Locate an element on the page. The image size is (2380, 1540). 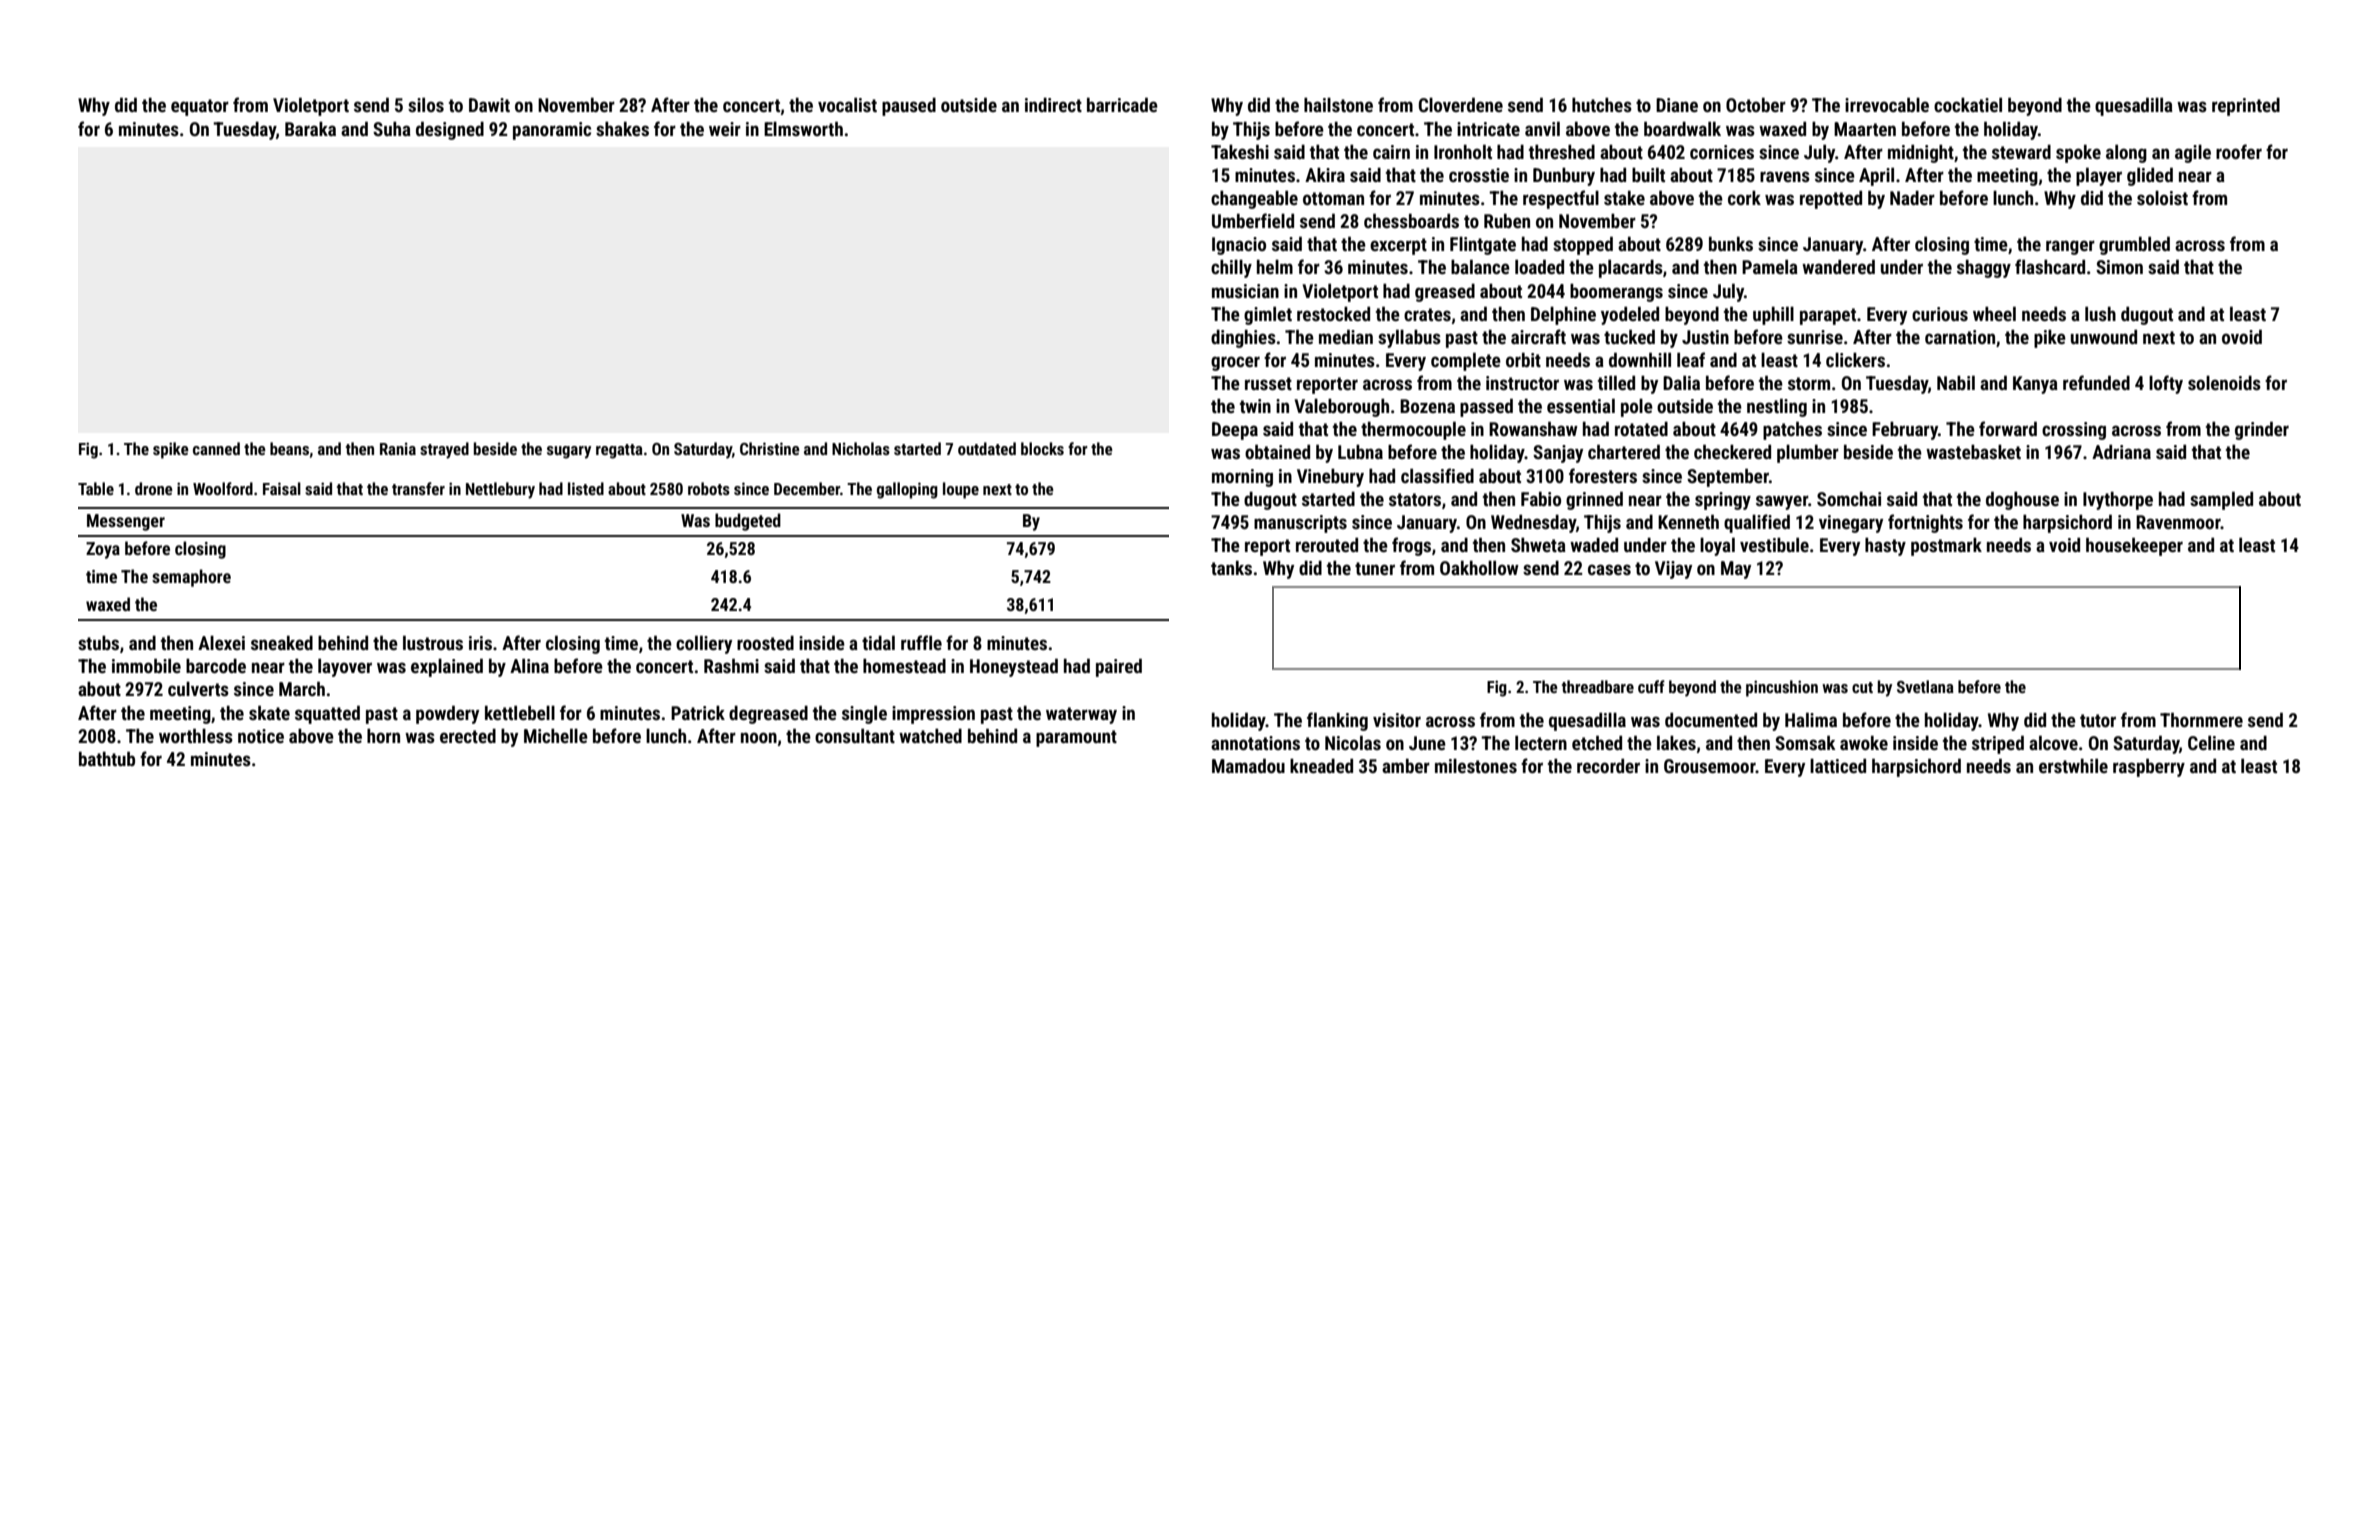
lustrous is located at coordinates (433, 642).
